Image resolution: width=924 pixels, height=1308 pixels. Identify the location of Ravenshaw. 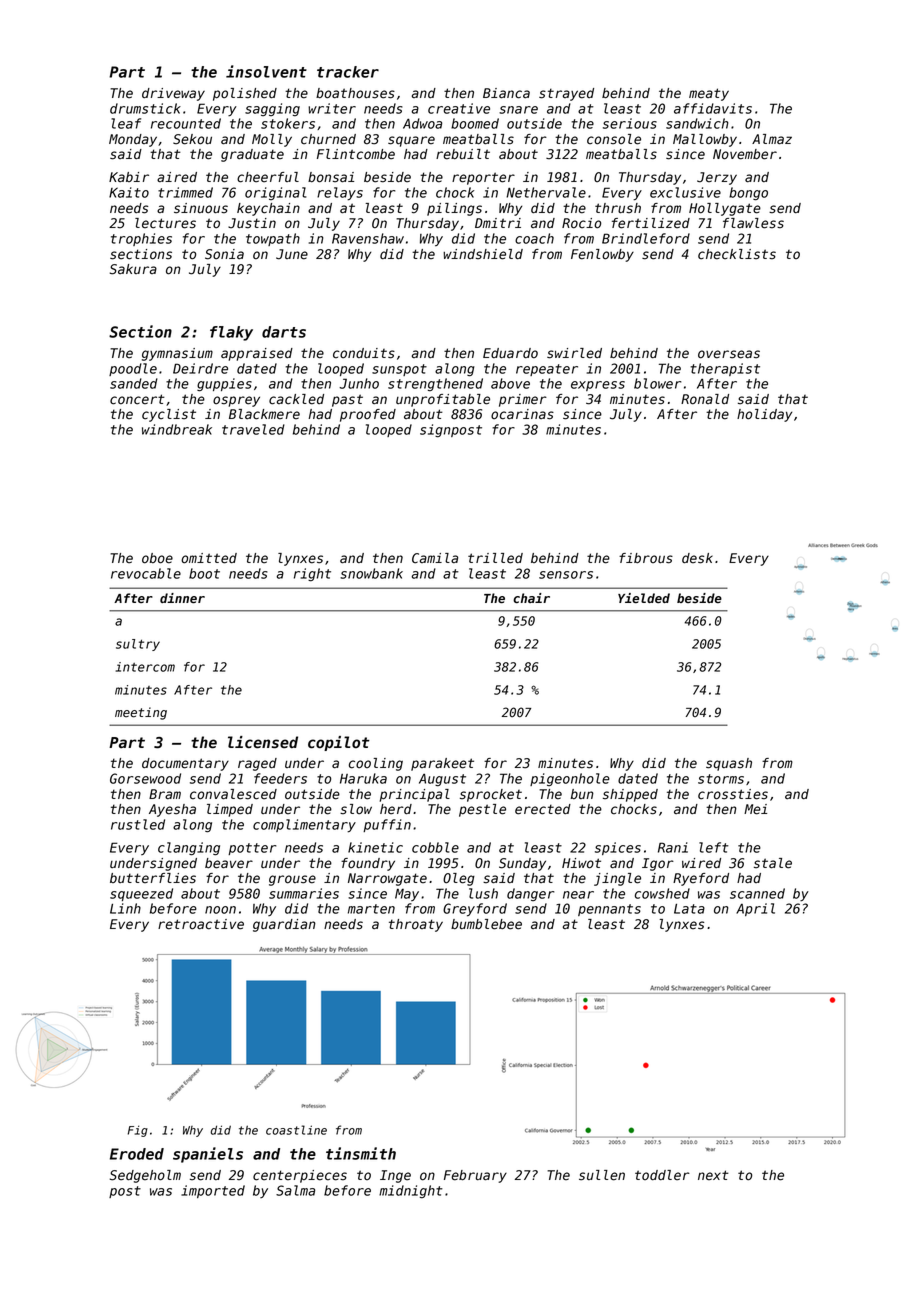
(368, 238).
